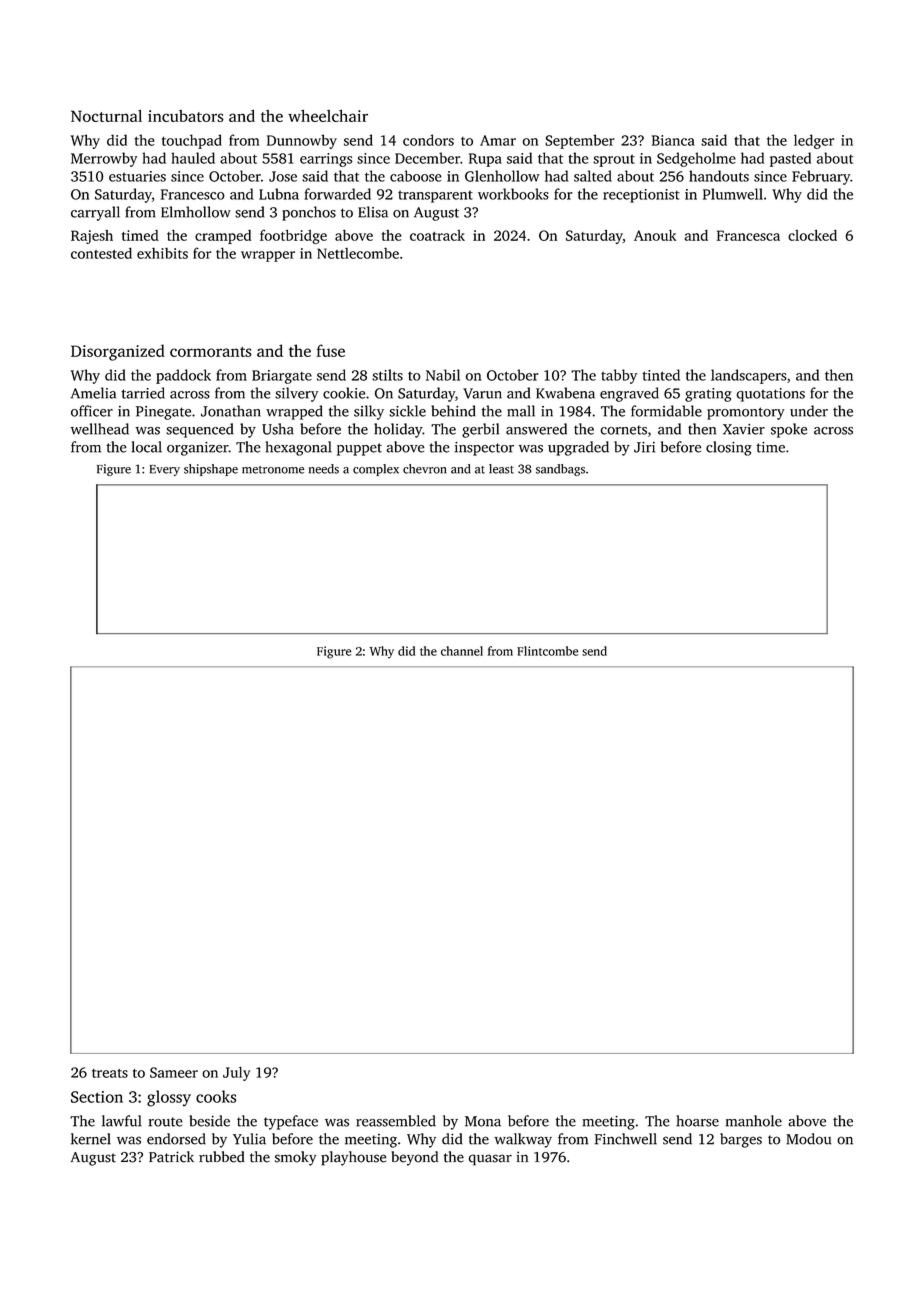 The width and height of the document is (924, 1314). What do you see at coordinates (673, 140) in the document?
I see `Bianca` at bounding box center [673, 140].
